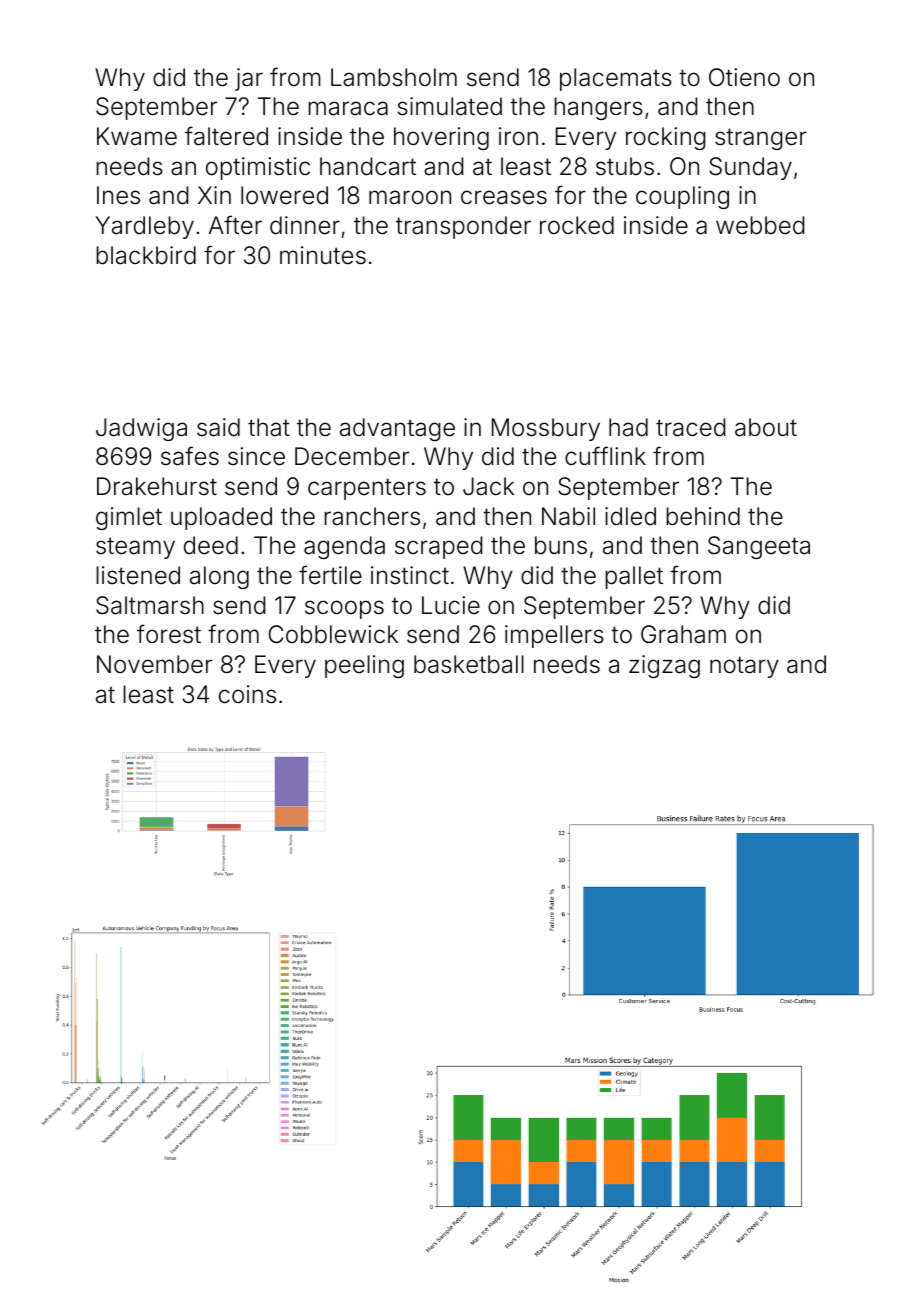 The image size is (924, 1314). Describe the element at coordinates (323, 255) in the screenshot. I see `minutes` at that location.
